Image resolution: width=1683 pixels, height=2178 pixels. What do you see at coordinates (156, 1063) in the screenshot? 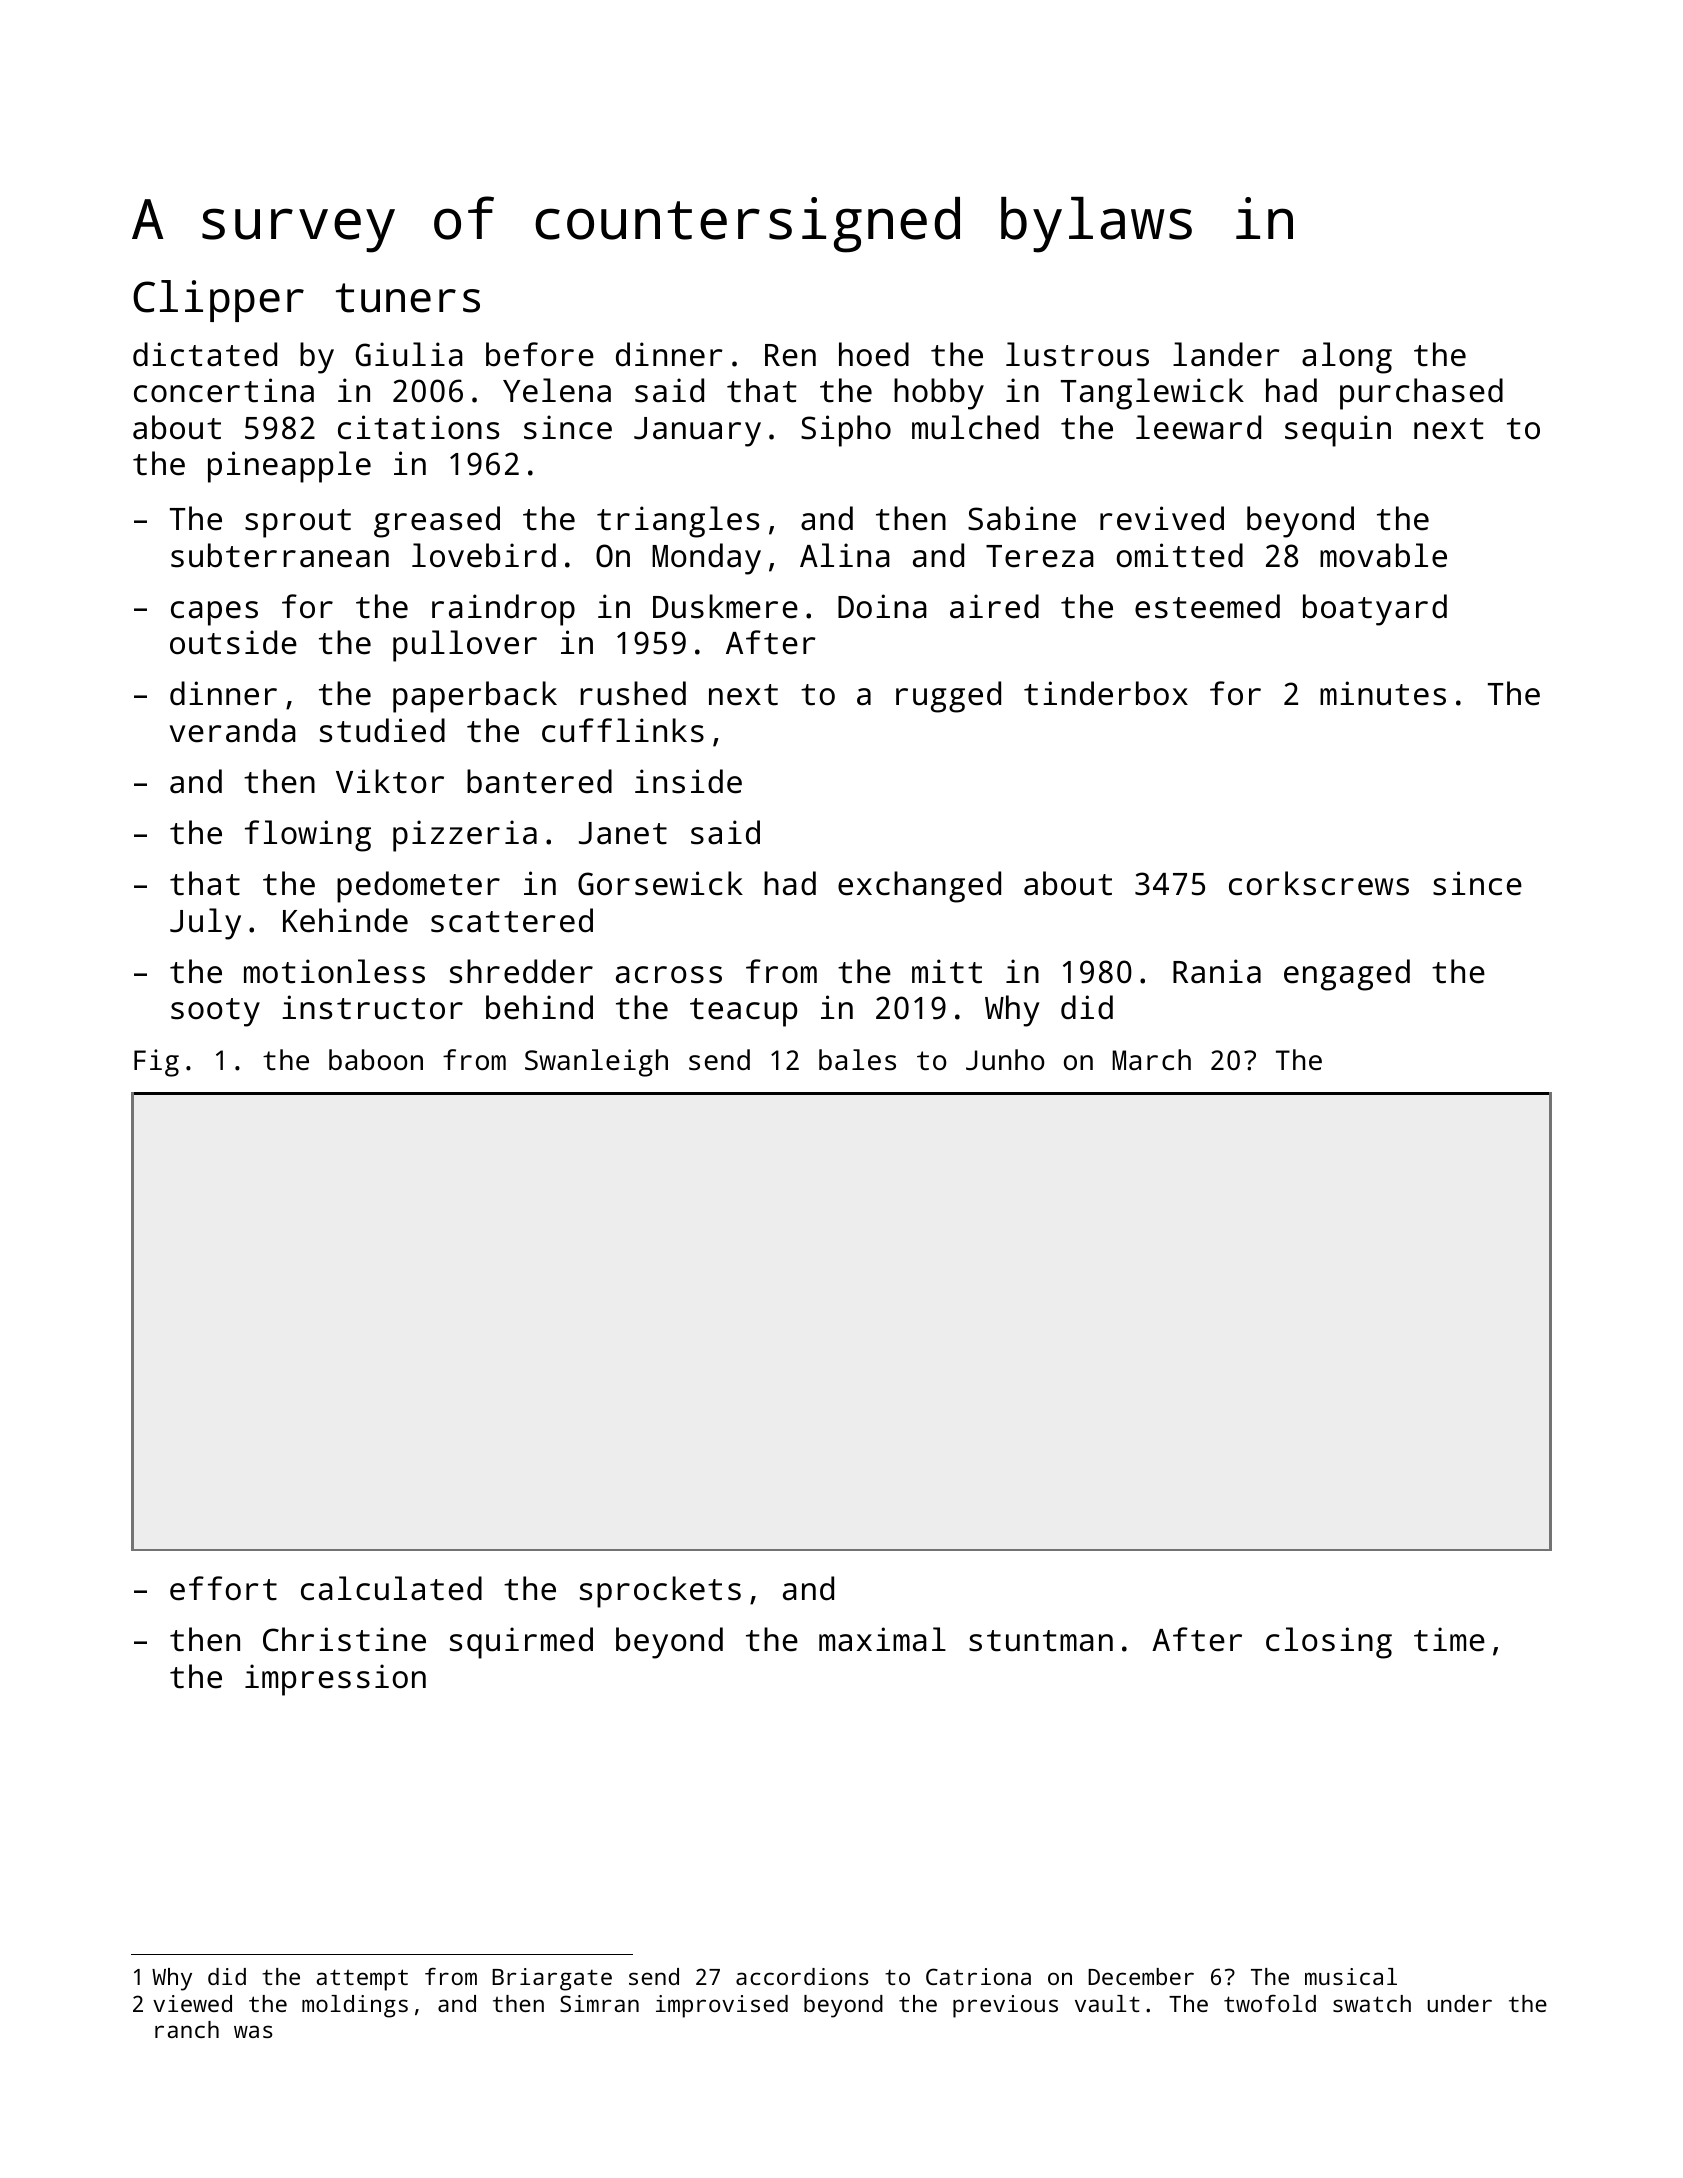
I see `Fig` at bounding box center [156, 1063].
